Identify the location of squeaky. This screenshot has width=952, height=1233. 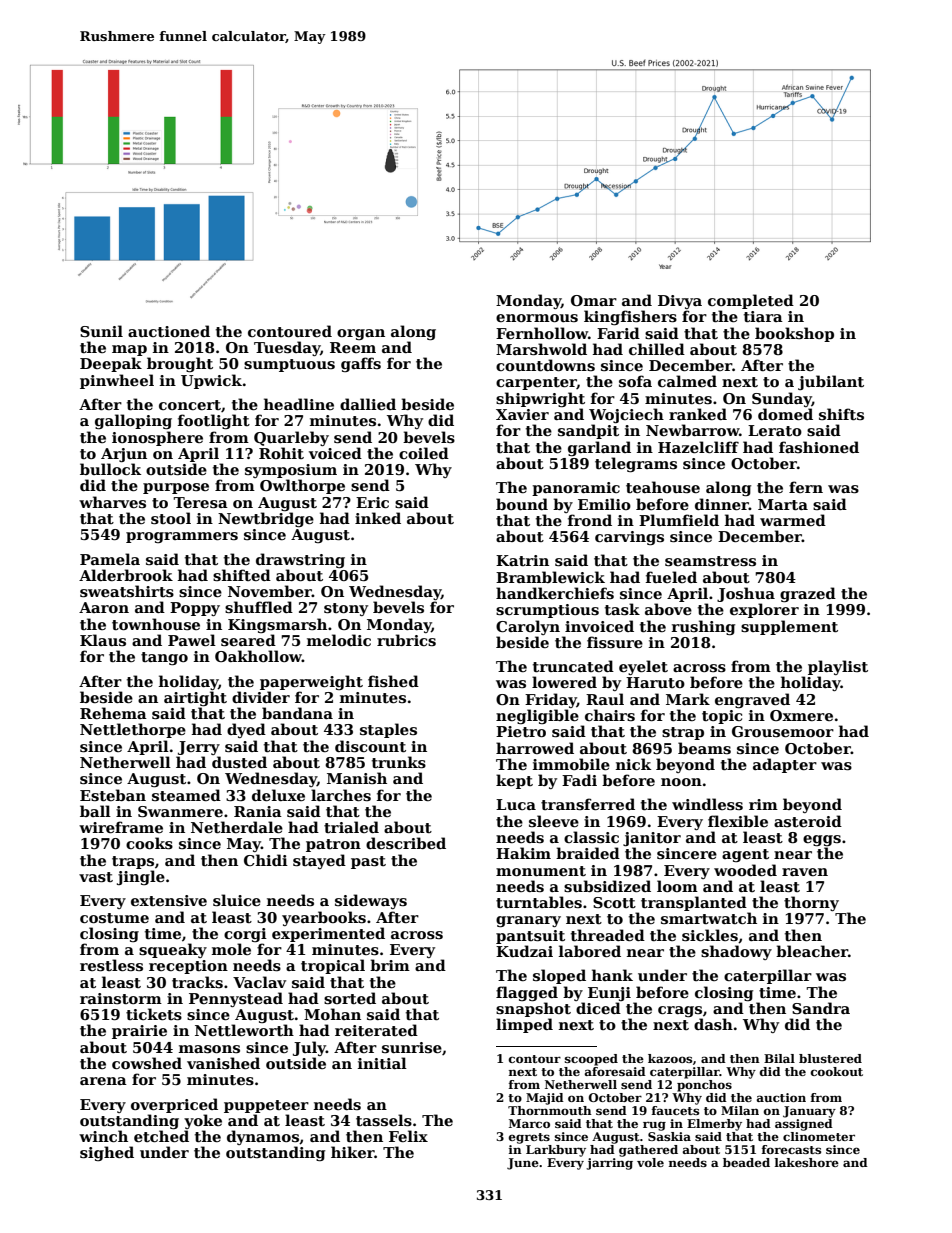
(173, 950).
